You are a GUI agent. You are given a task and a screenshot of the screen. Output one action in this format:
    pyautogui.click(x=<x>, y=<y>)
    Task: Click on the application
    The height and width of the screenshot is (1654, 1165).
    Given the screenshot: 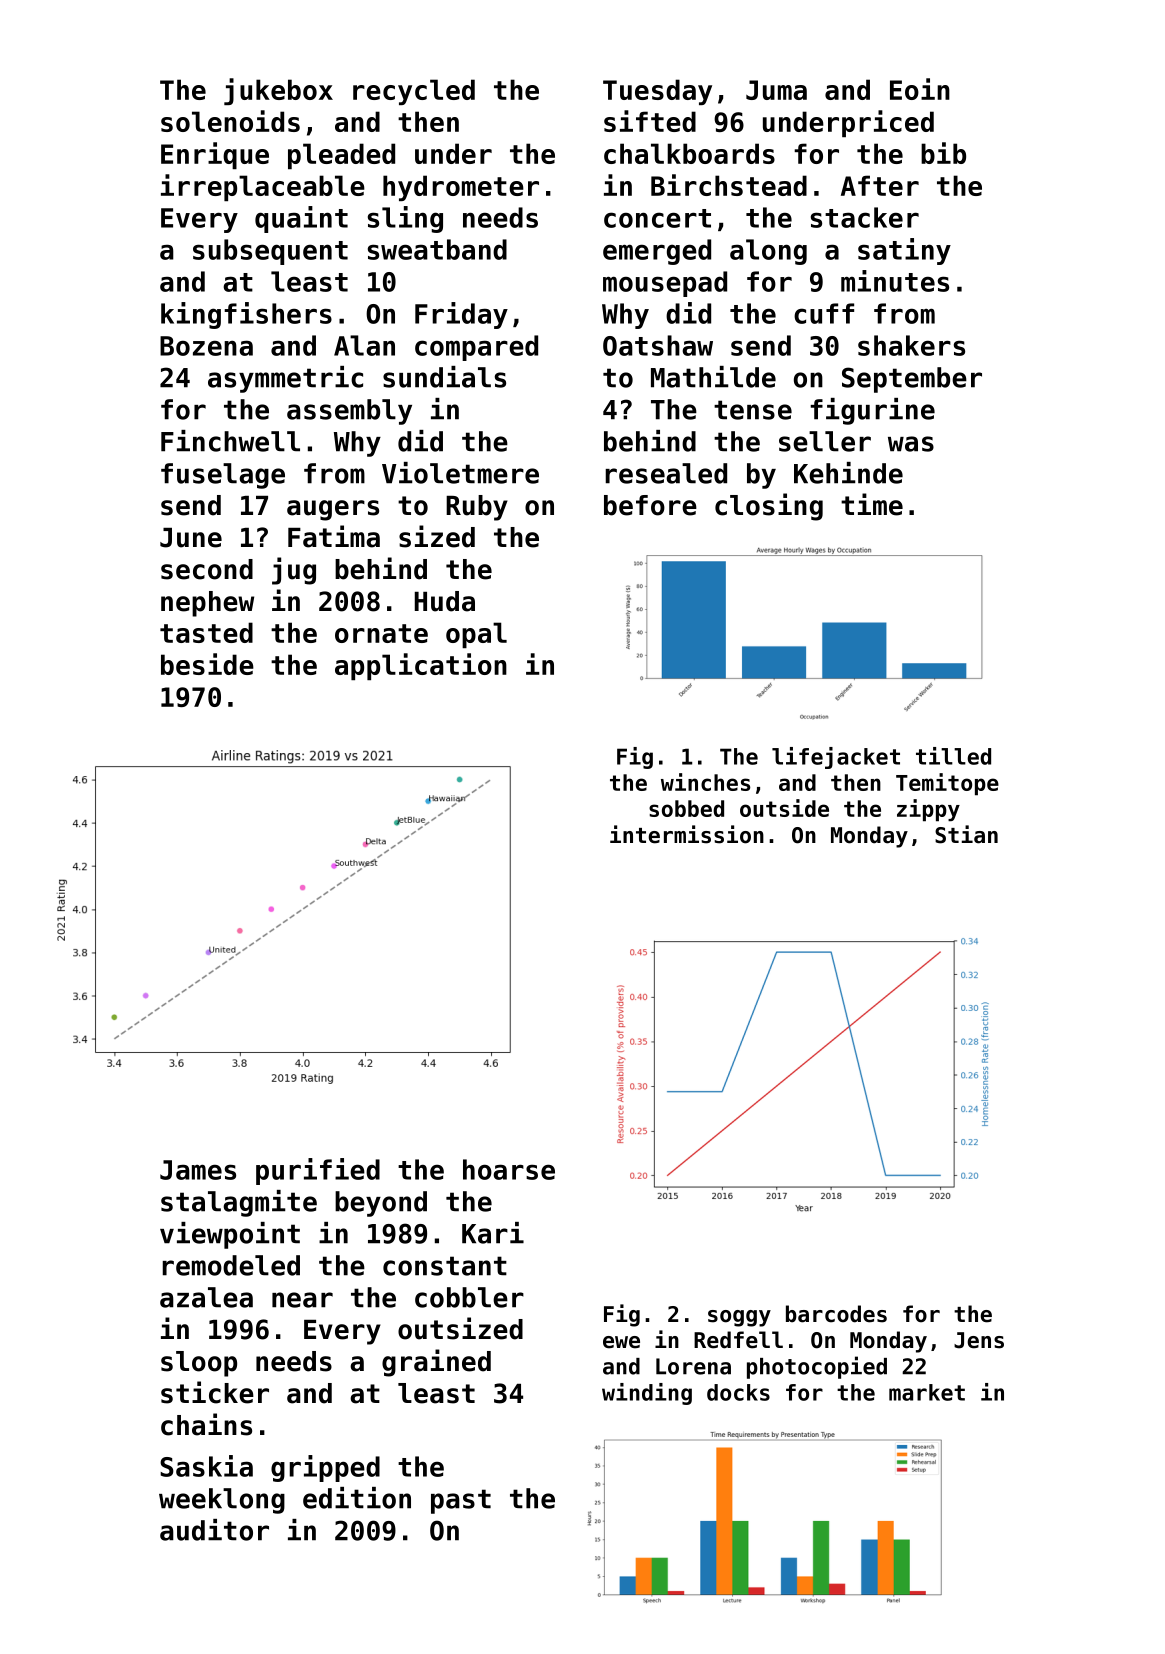 What is the action you would take?
    pyautogui.click(x=421, y=666)
